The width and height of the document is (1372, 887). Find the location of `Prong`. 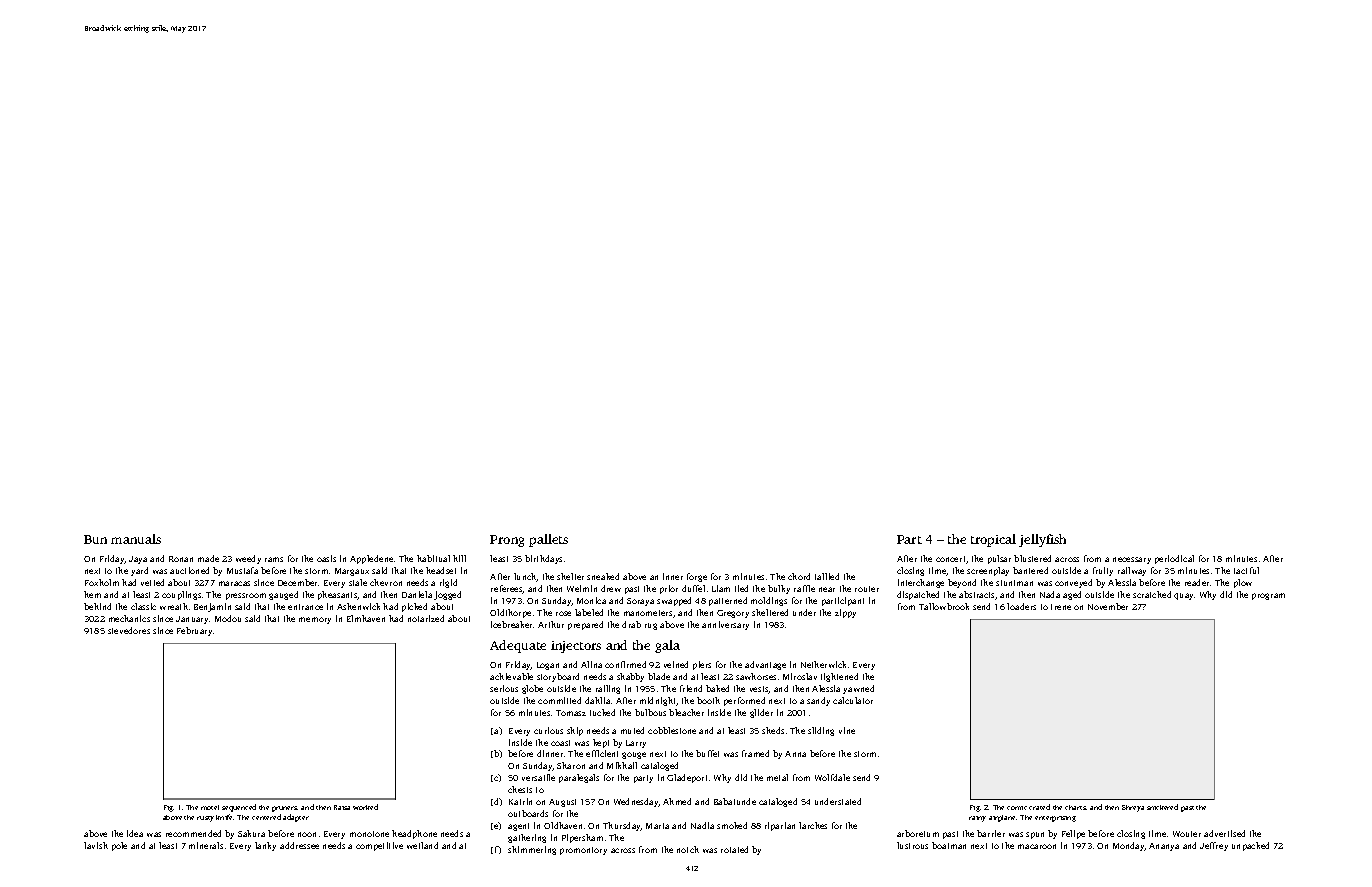

Prong is located at coordinates (507, 541).
